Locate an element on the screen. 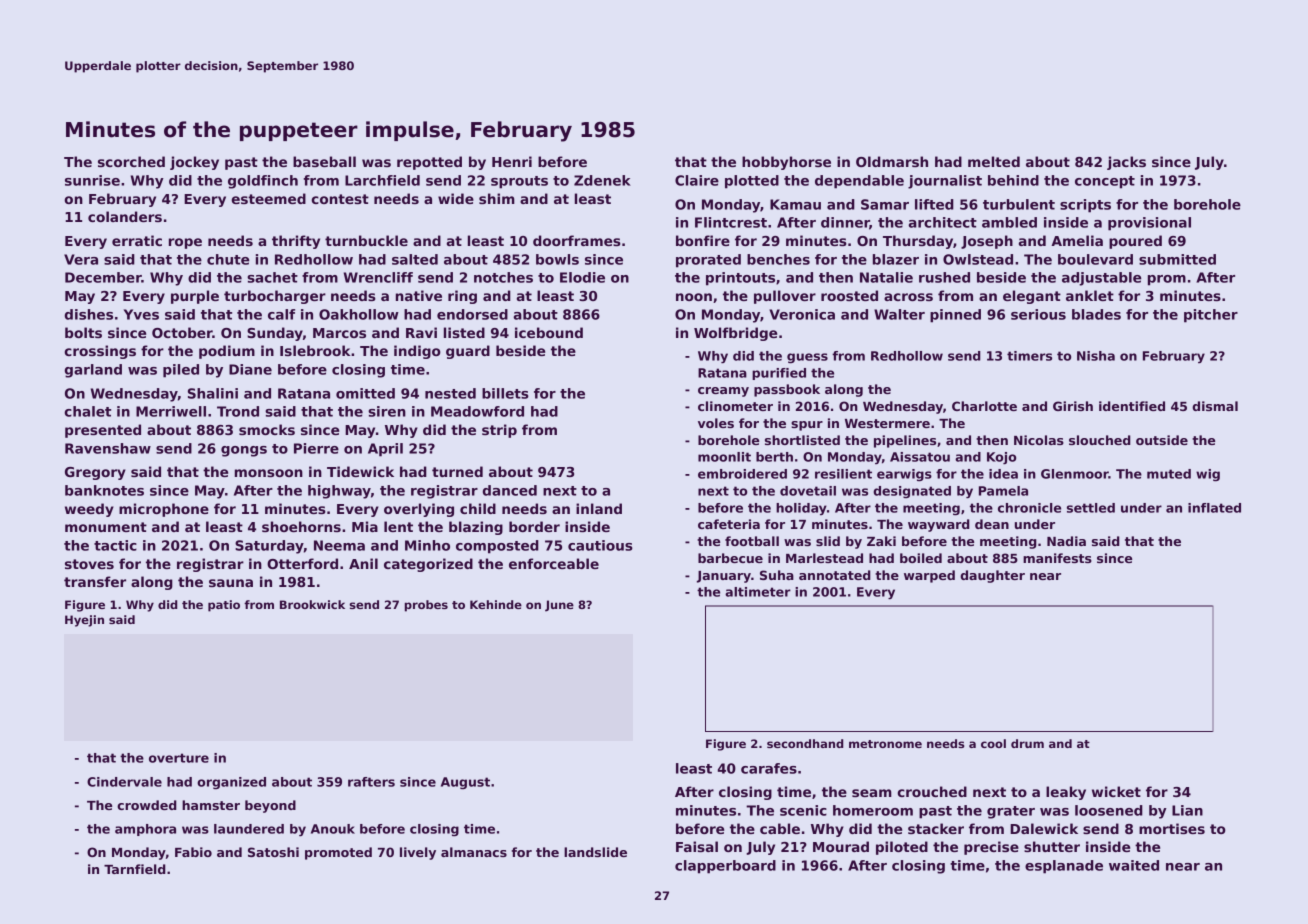 Image resolution: width=1308 pixels, height=924 pixels. Nisha is located at coordinates (1096, 356).
